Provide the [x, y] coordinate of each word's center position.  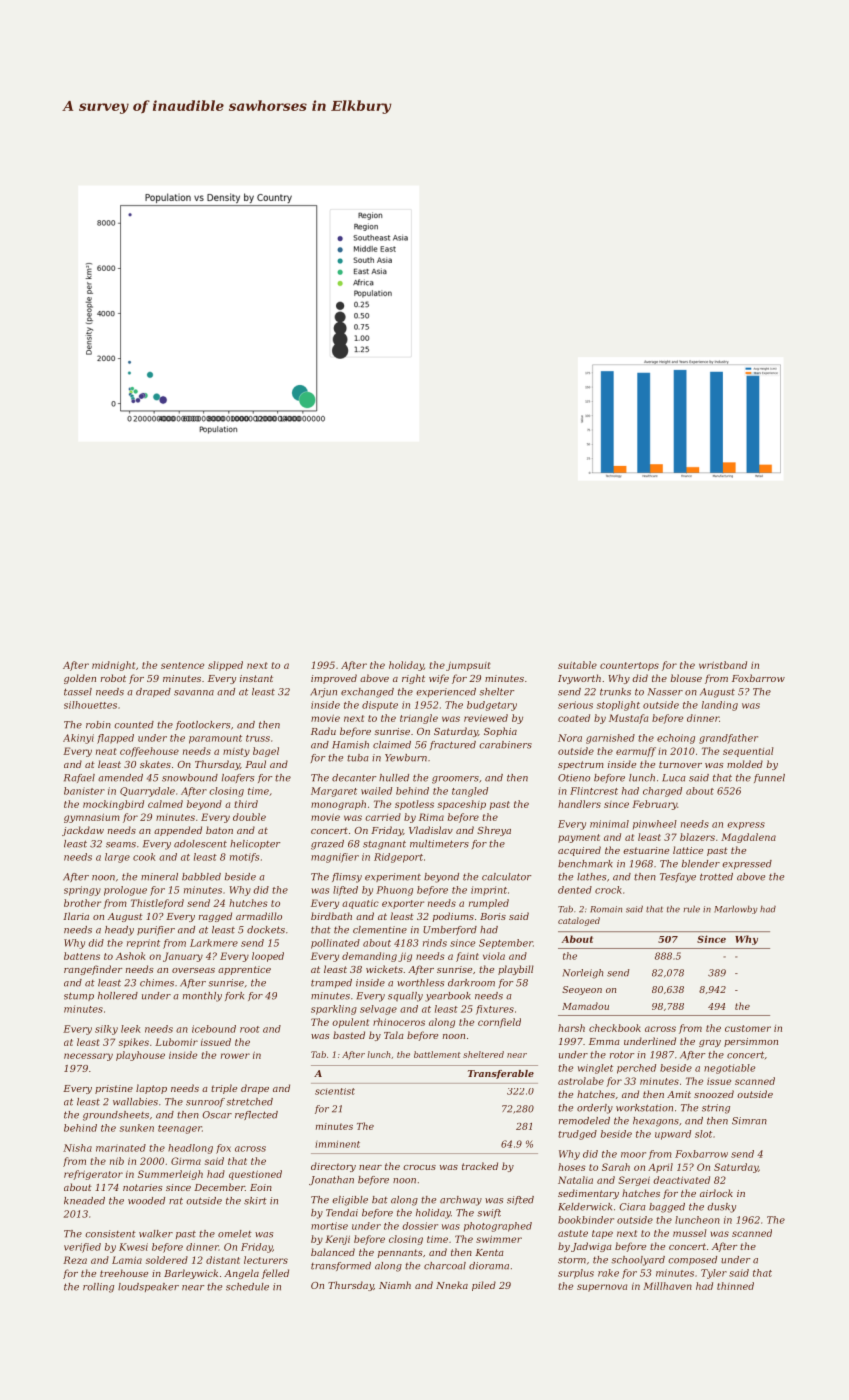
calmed [165, 804]
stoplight [618, 706]
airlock [716, 1193]
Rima [431, 817]
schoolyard [638, 1261]
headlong [190, 1149]
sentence [182, 665]
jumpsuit [468, 666]
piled [484, 1286]
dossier [420, 1226]
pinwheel [655, 825]
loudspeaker [148, 1287]
